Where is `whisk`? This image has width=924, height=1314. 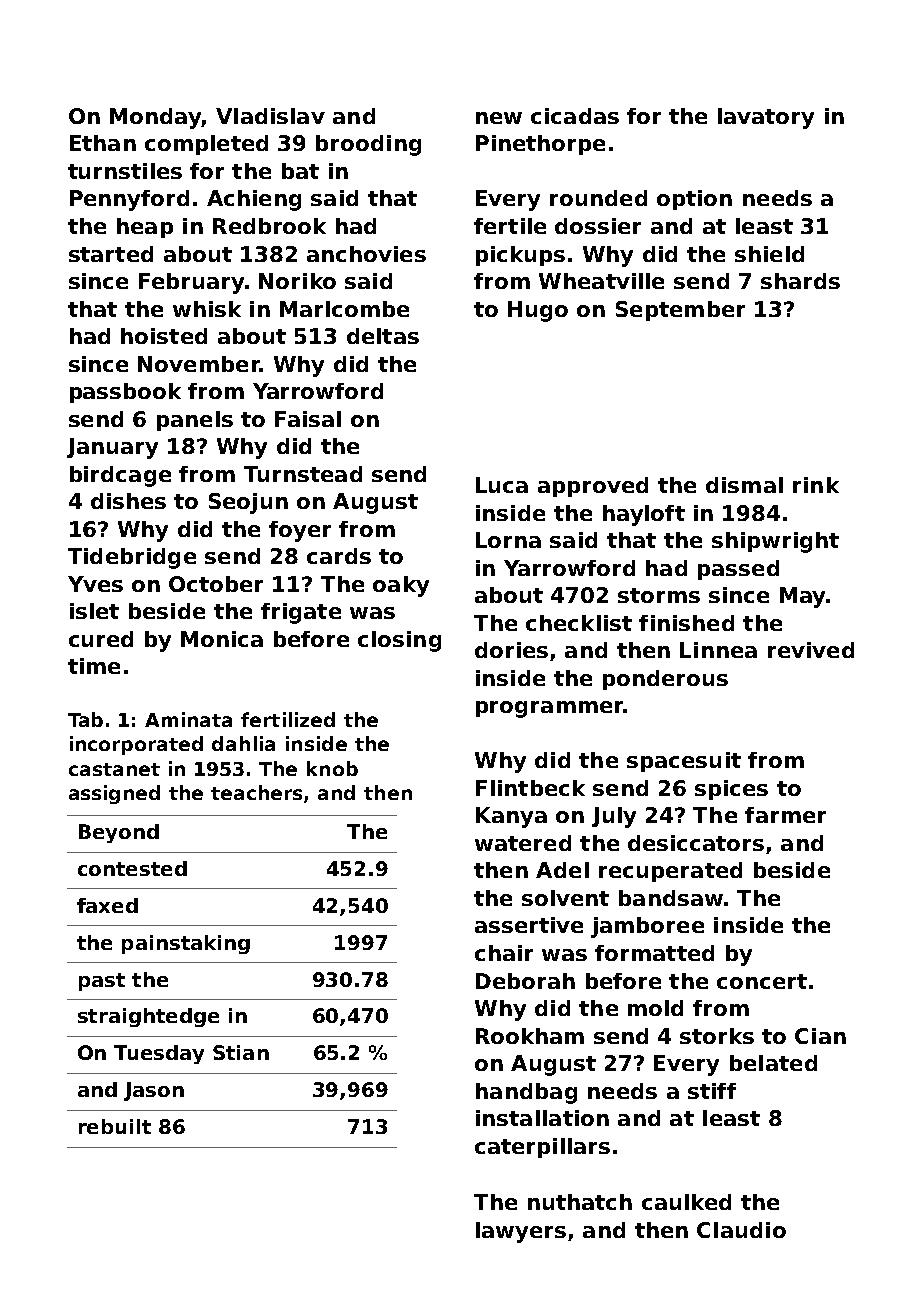
whisk is located at coordinates (207, 309).
